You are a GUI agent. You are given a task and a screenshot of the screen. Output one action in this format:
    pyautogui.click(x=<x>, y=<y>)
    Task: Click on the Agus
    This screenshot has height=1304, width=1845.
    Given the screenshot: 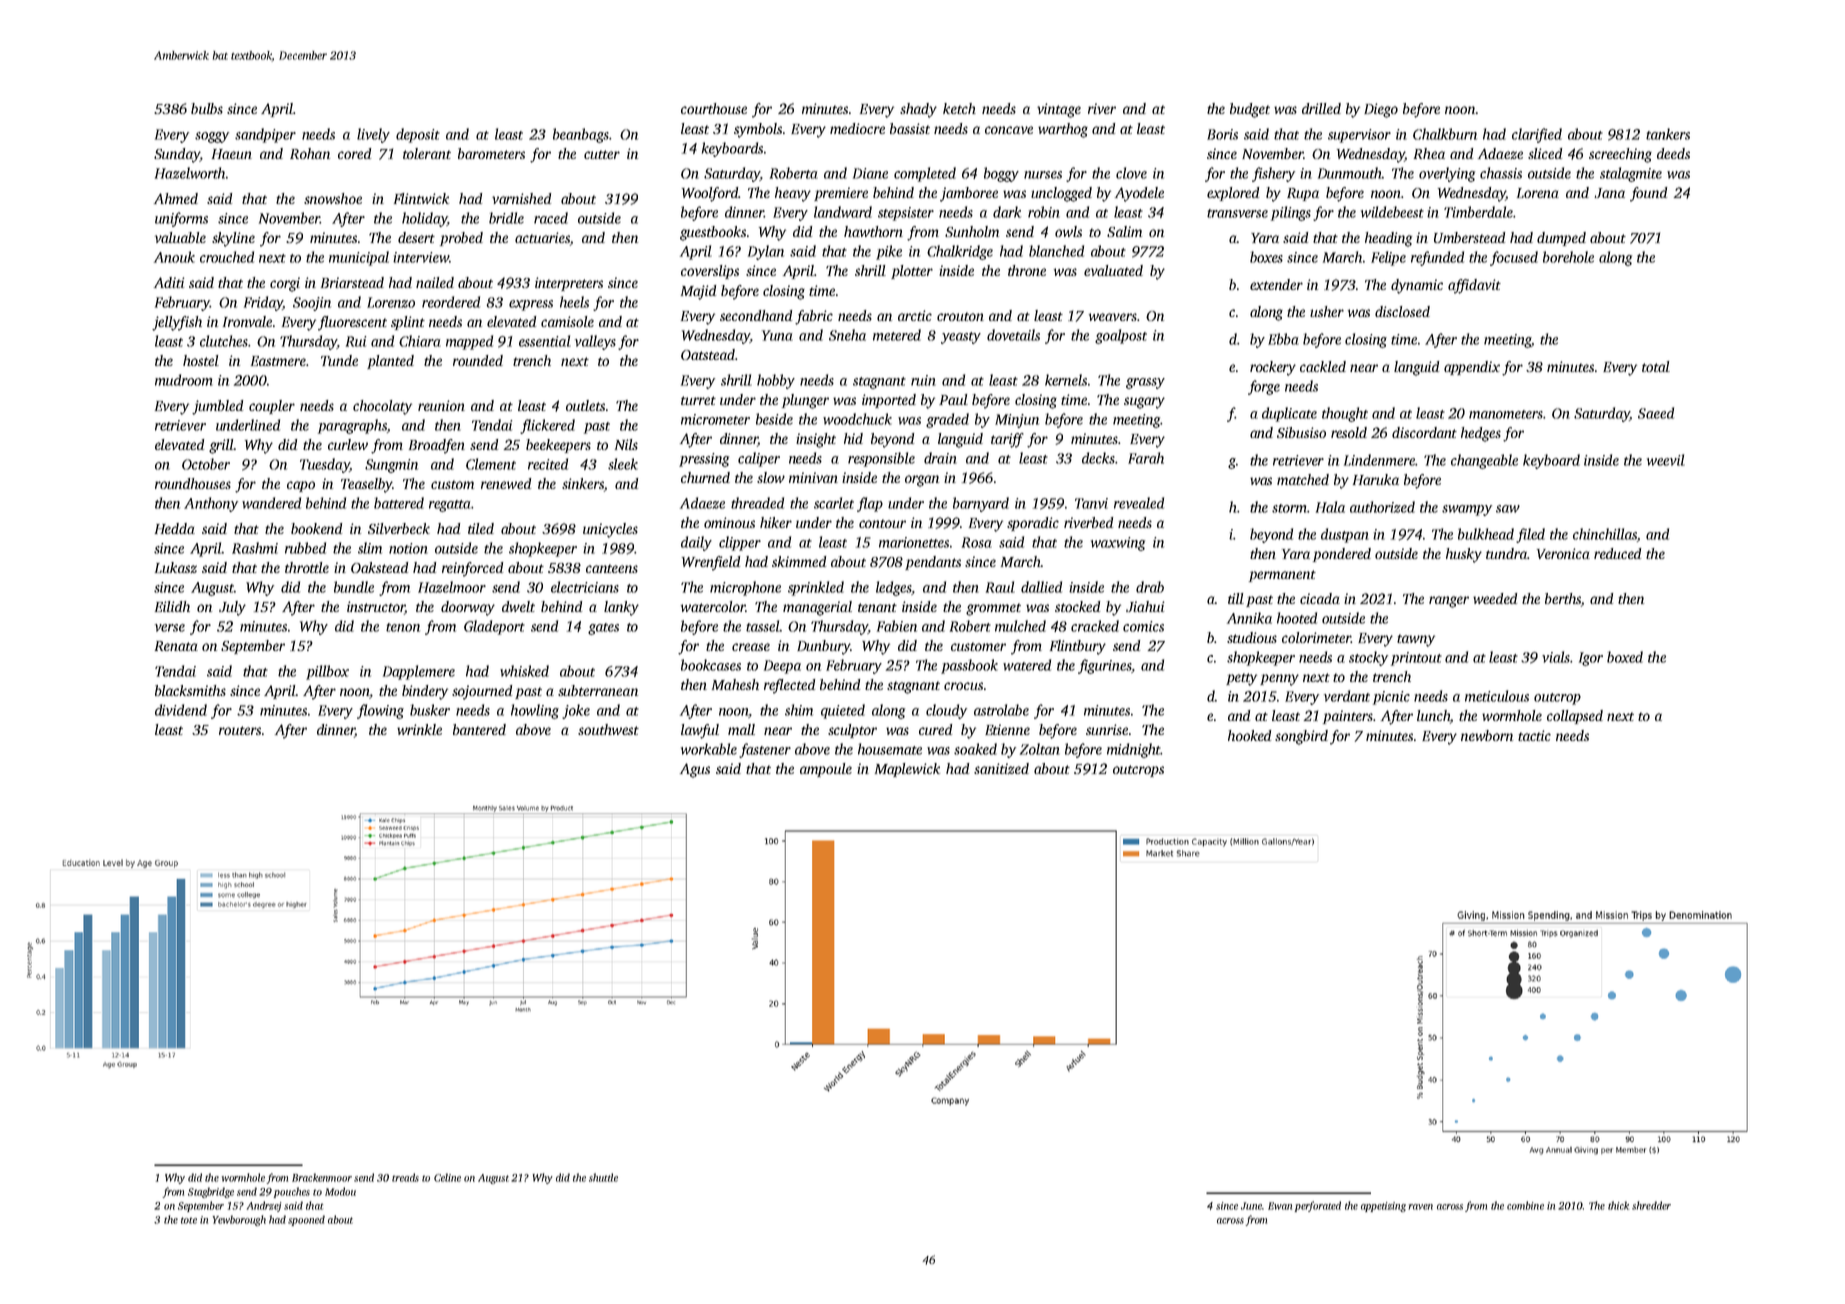 What is the action you would take?
    pyautogui.click(x=695, y=770)
